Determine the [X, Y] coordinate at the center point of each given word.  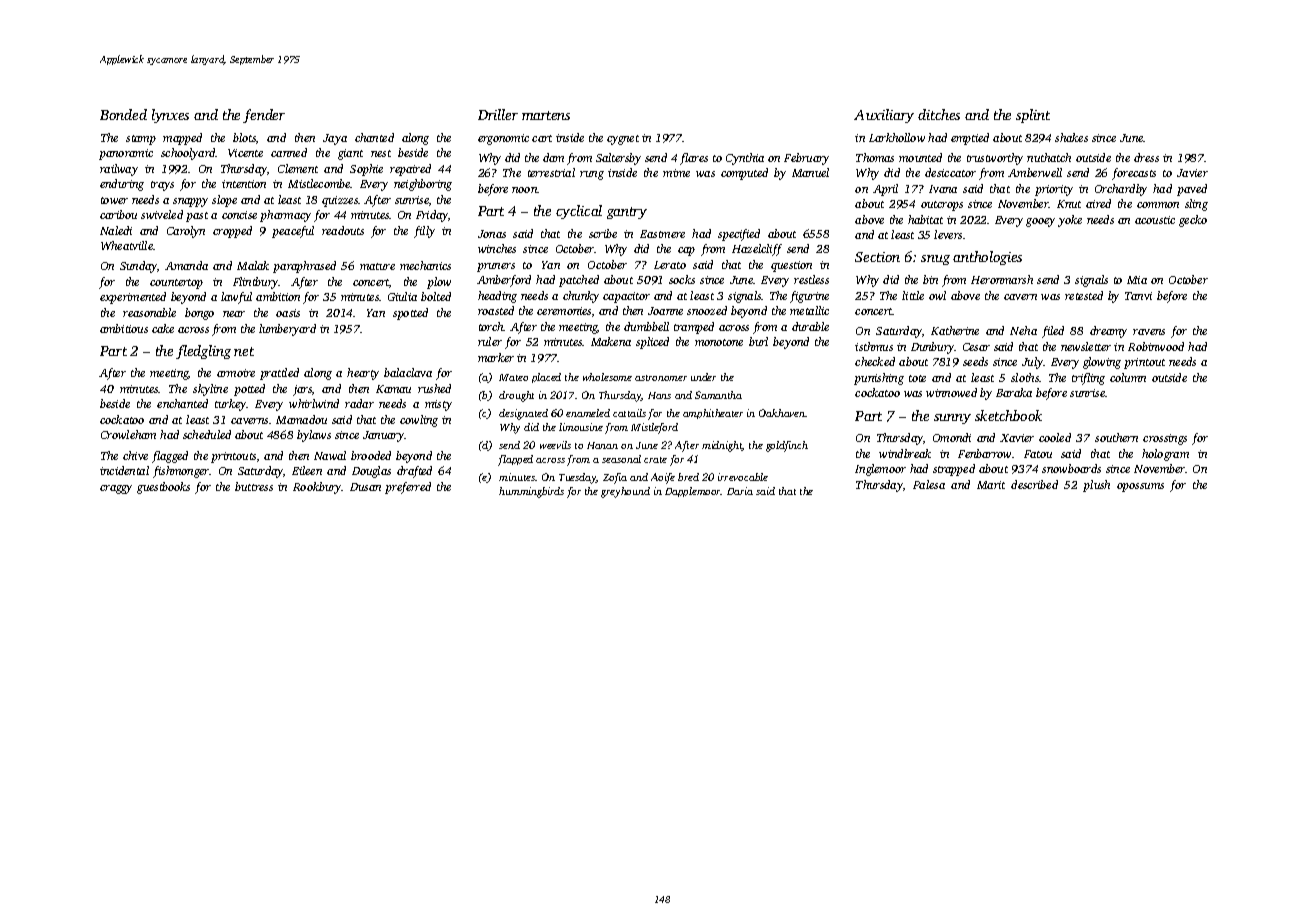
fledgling [203, 352]
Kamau [393, 389]
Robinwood [1156, 346]
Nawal [330, 455]
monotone [719, 342]
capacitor [626, 297]
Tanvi [1138, 296]
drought [516, 396]
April [885, 190]
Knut [1069, 204]
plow [439, 283]
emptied [970, 139]
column [1128, 377]
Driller [498, 114]
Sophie [366, 170]
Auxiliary [884, 116]
